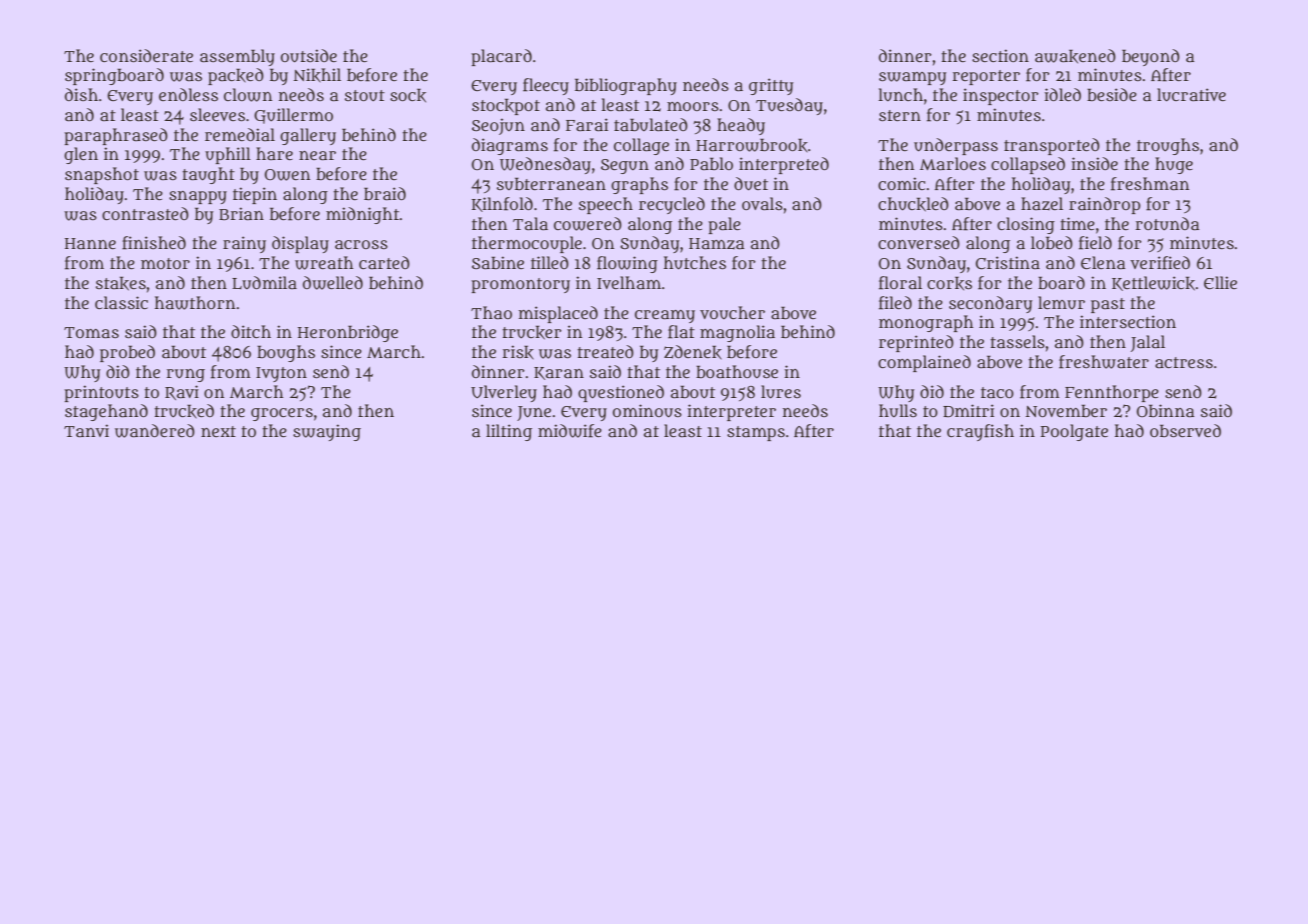 The height and width of the page is (924, 1308). Describe the element at coordinates (530, 223) in the page. I see `Tala` at that location.
